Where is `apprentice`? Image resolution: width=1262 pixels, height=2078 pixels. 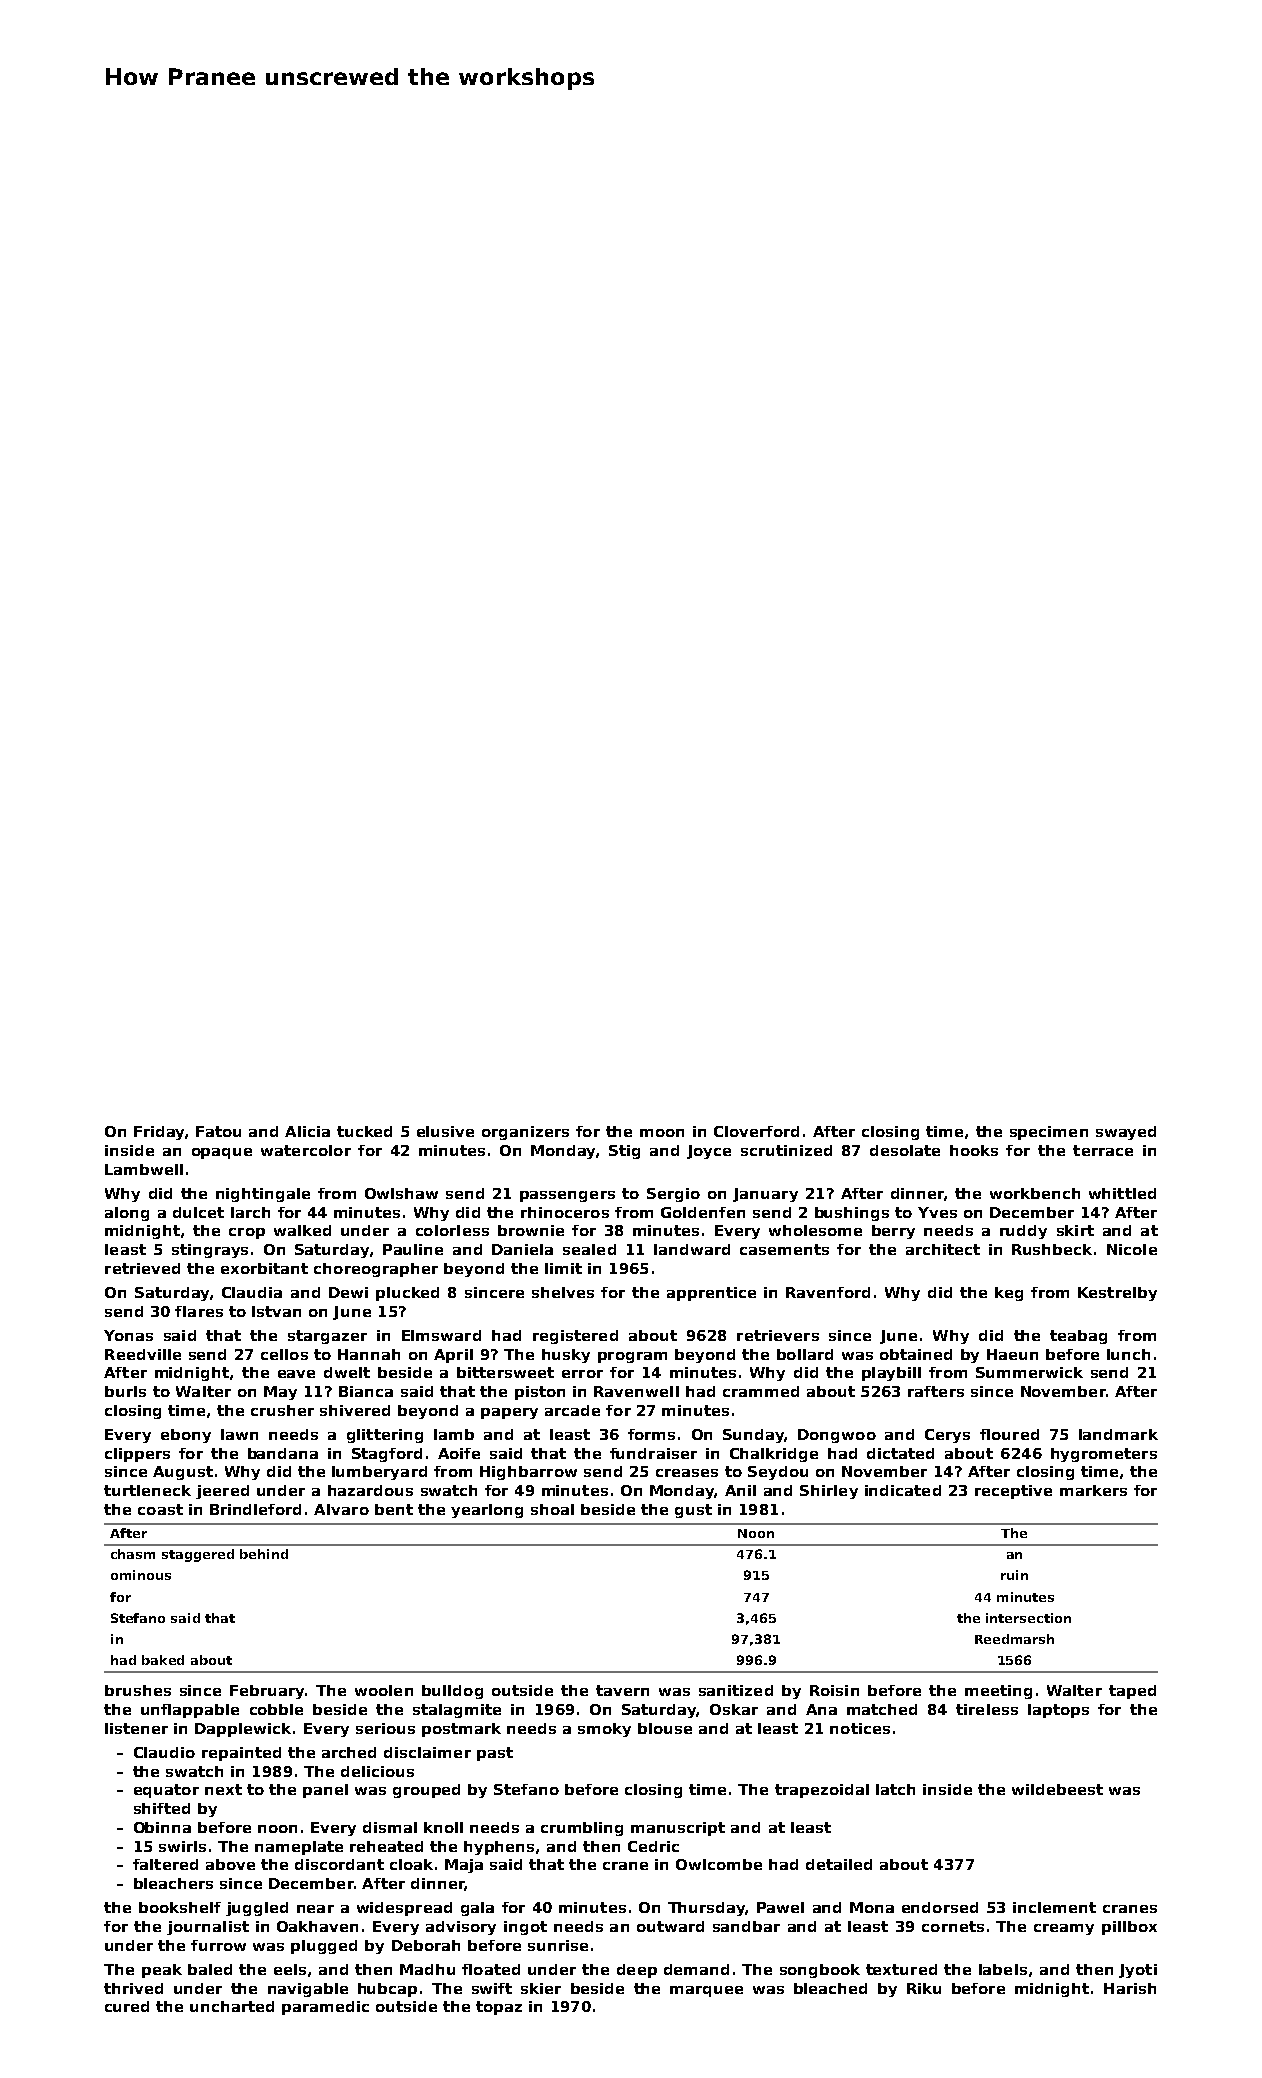
apprentice is located at coordinates (711, 1294).
